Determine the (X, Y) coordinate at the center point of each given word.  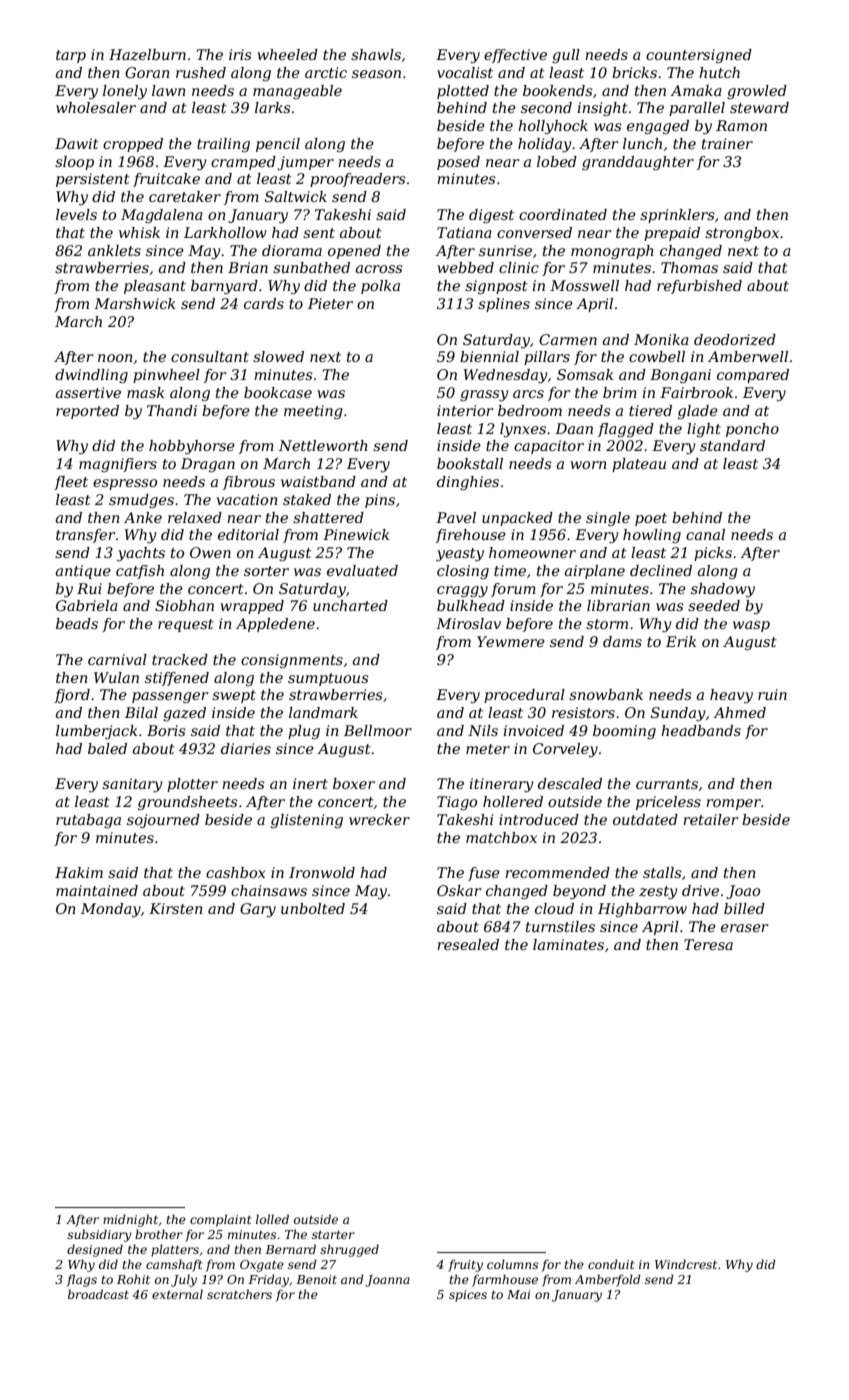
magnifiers (118, 465)
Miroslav (468, 623)
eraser (744, 928)
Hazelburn (147, 55)
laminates (568, 944)
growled (757, 92)
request (186, 625)
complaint (220, 1220)
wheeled (287, 54)
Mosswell (584, 285)
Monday (111, 910)
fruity (465, 1265)
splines (504, 305)
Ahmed (739, 712)
